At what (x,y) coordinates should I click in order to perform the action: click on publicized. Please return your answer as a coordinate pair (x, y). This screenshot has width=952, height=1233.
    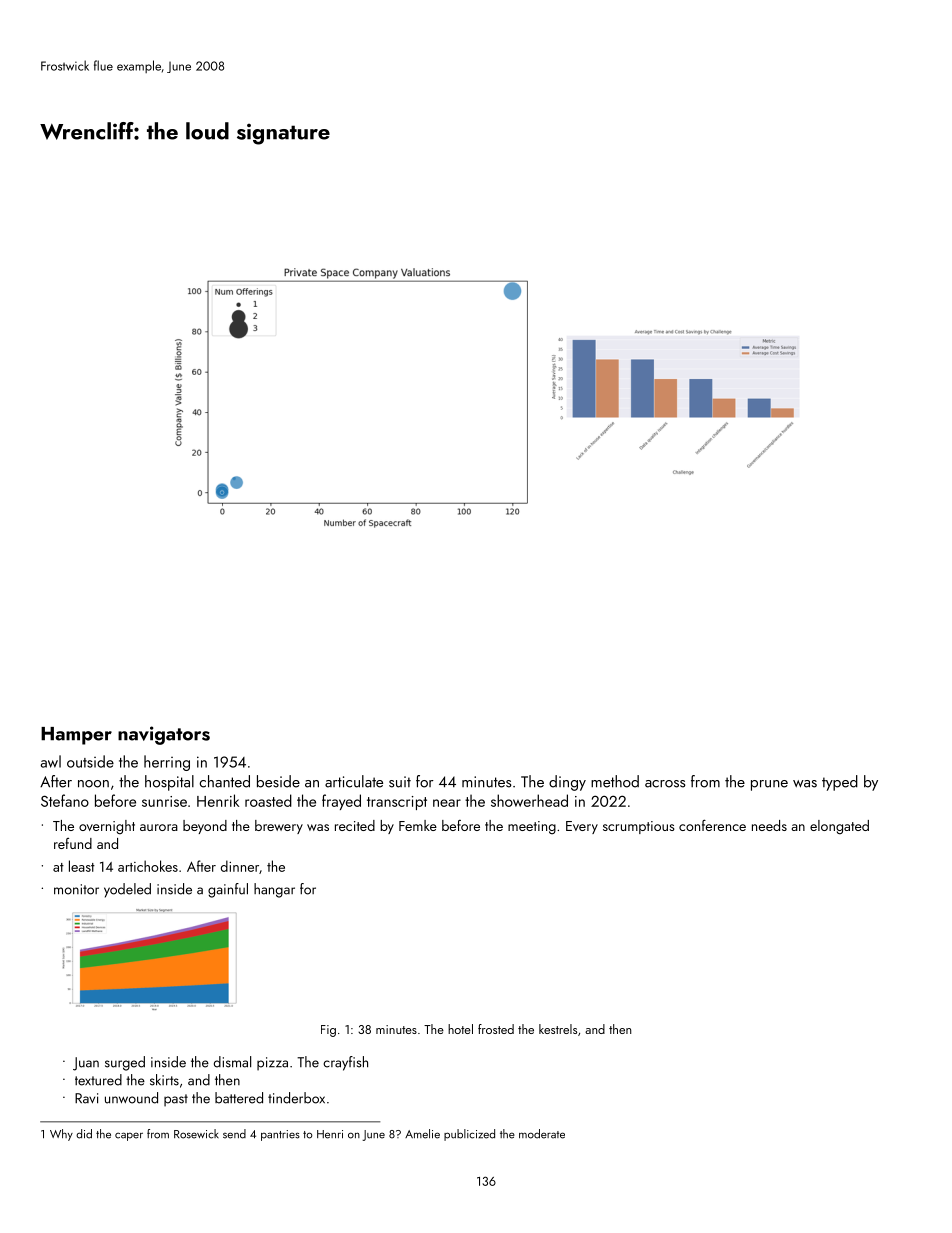
    Looking at the image, I should click on (469, 1135).
